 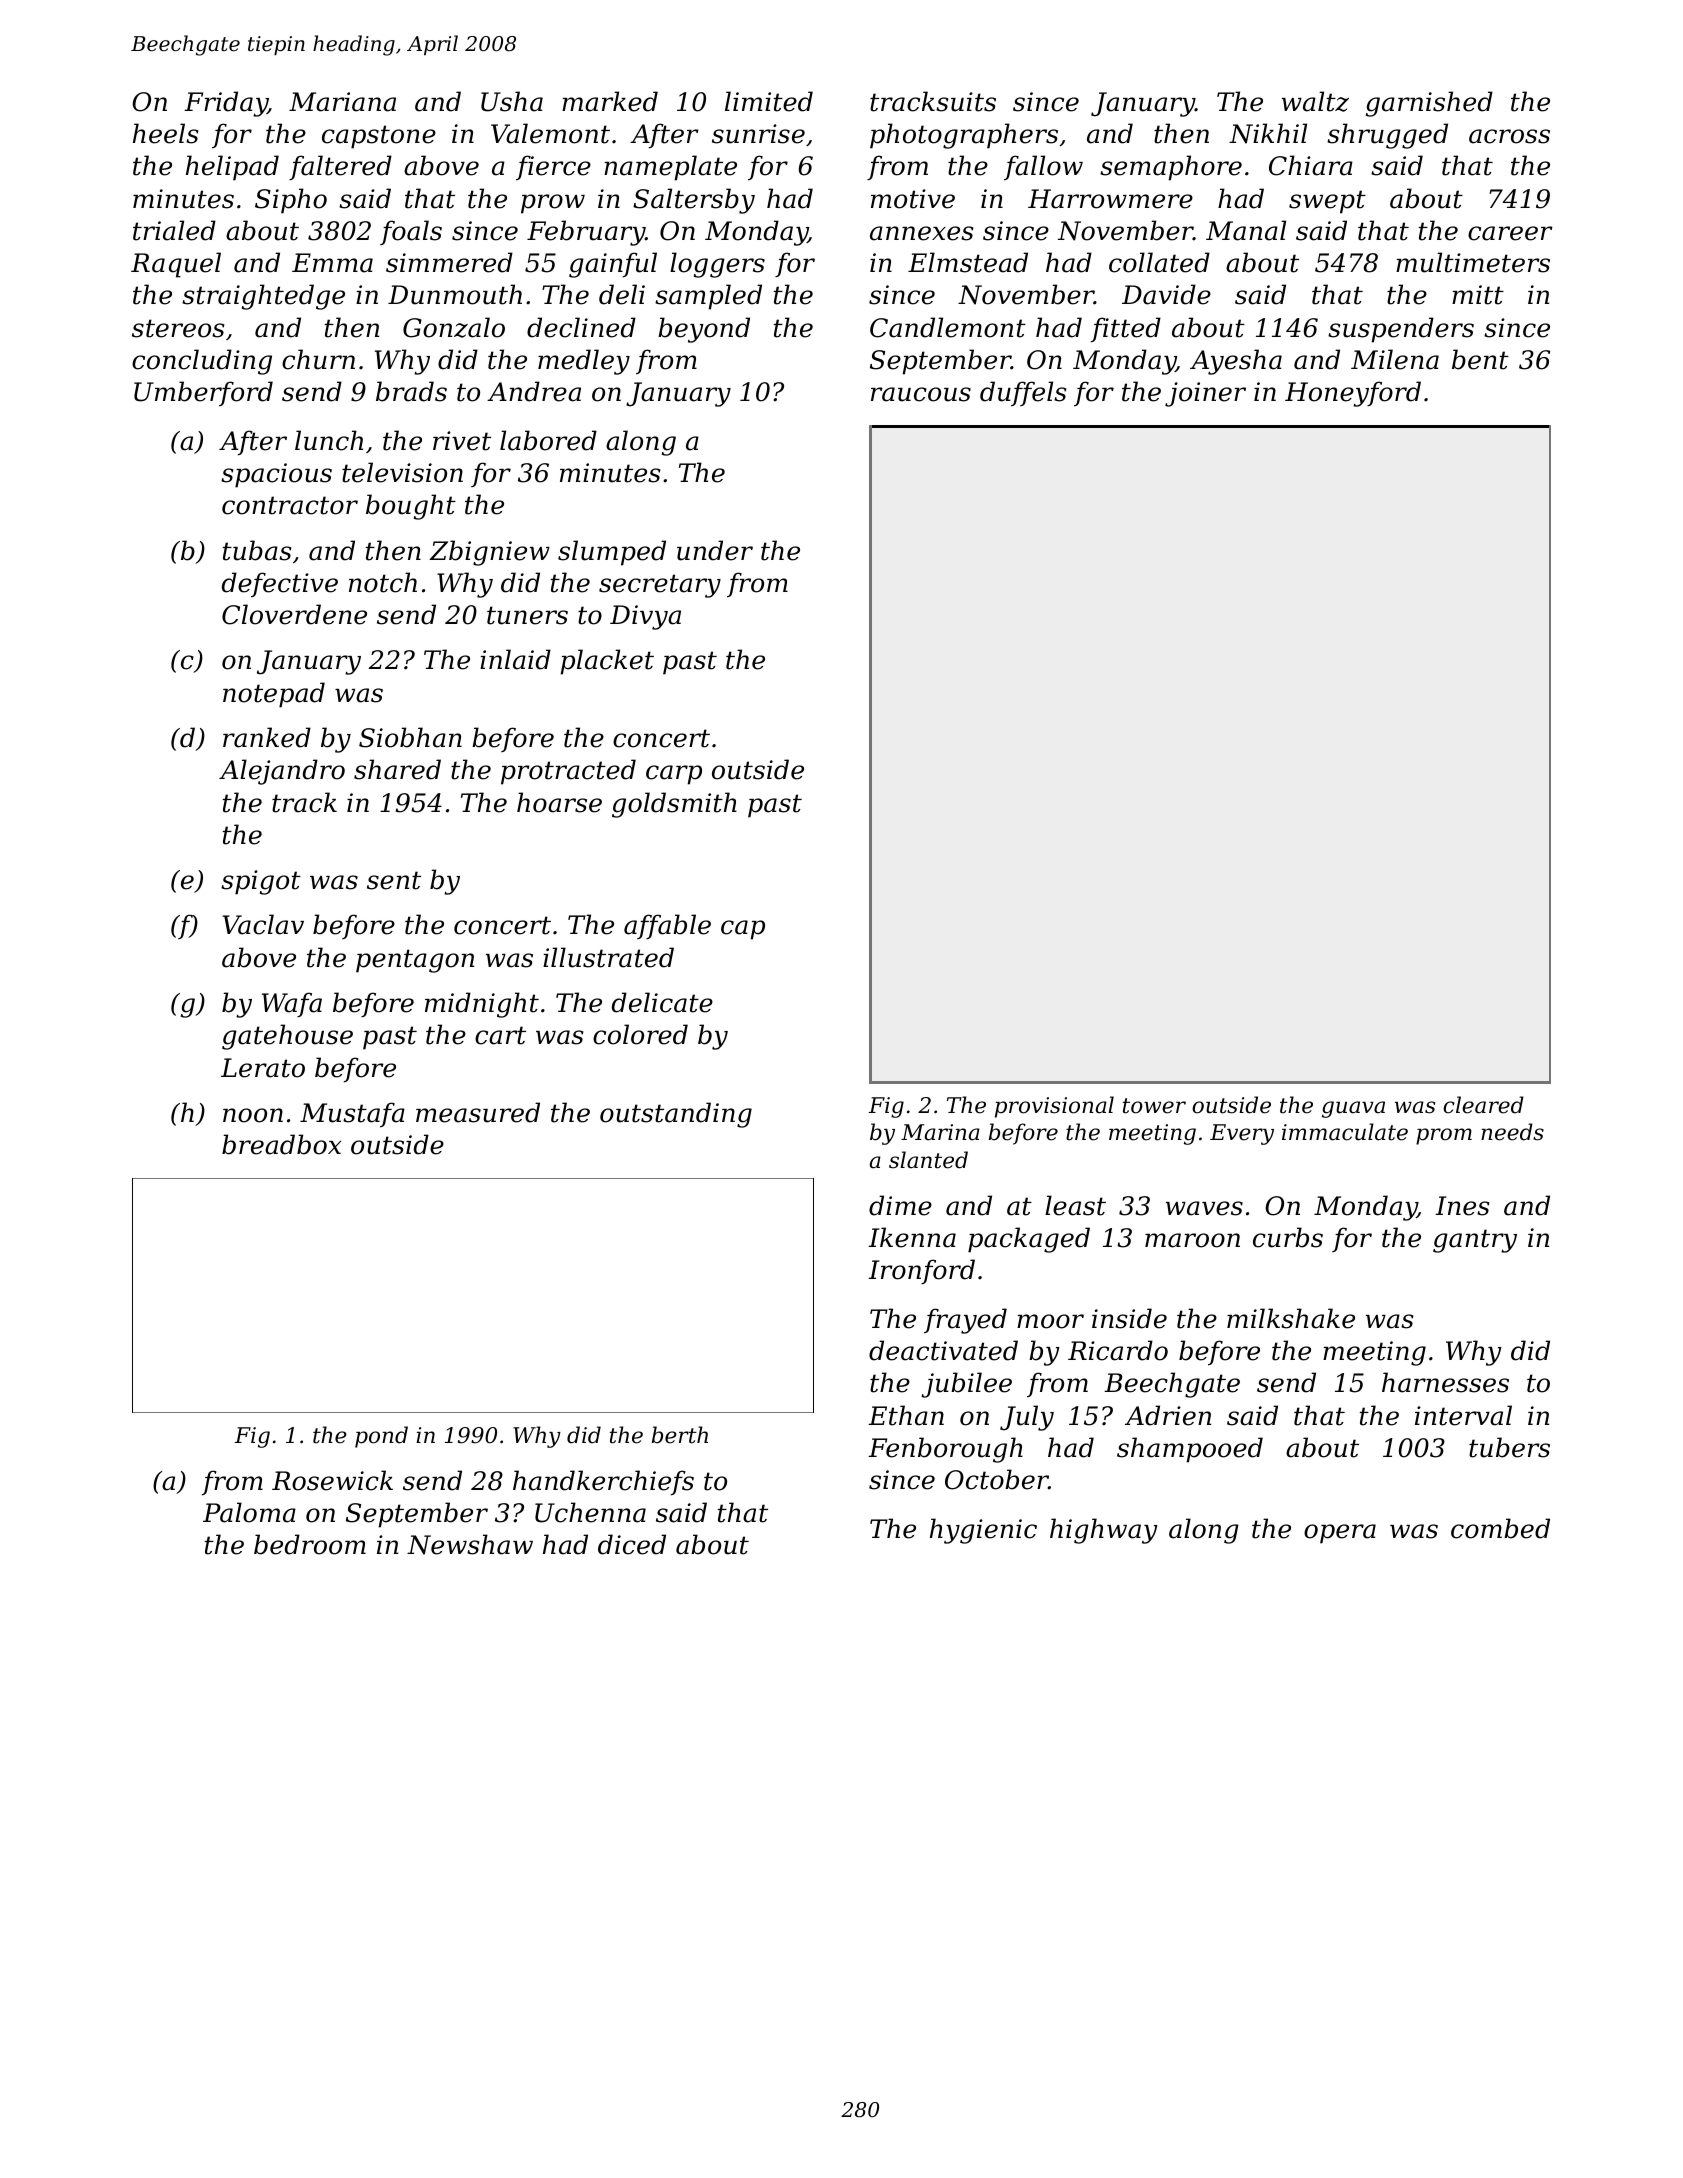 What do you see at coordinates (640, 1034) in the image?
I see `colored` at bounding box center [640, 1034].
